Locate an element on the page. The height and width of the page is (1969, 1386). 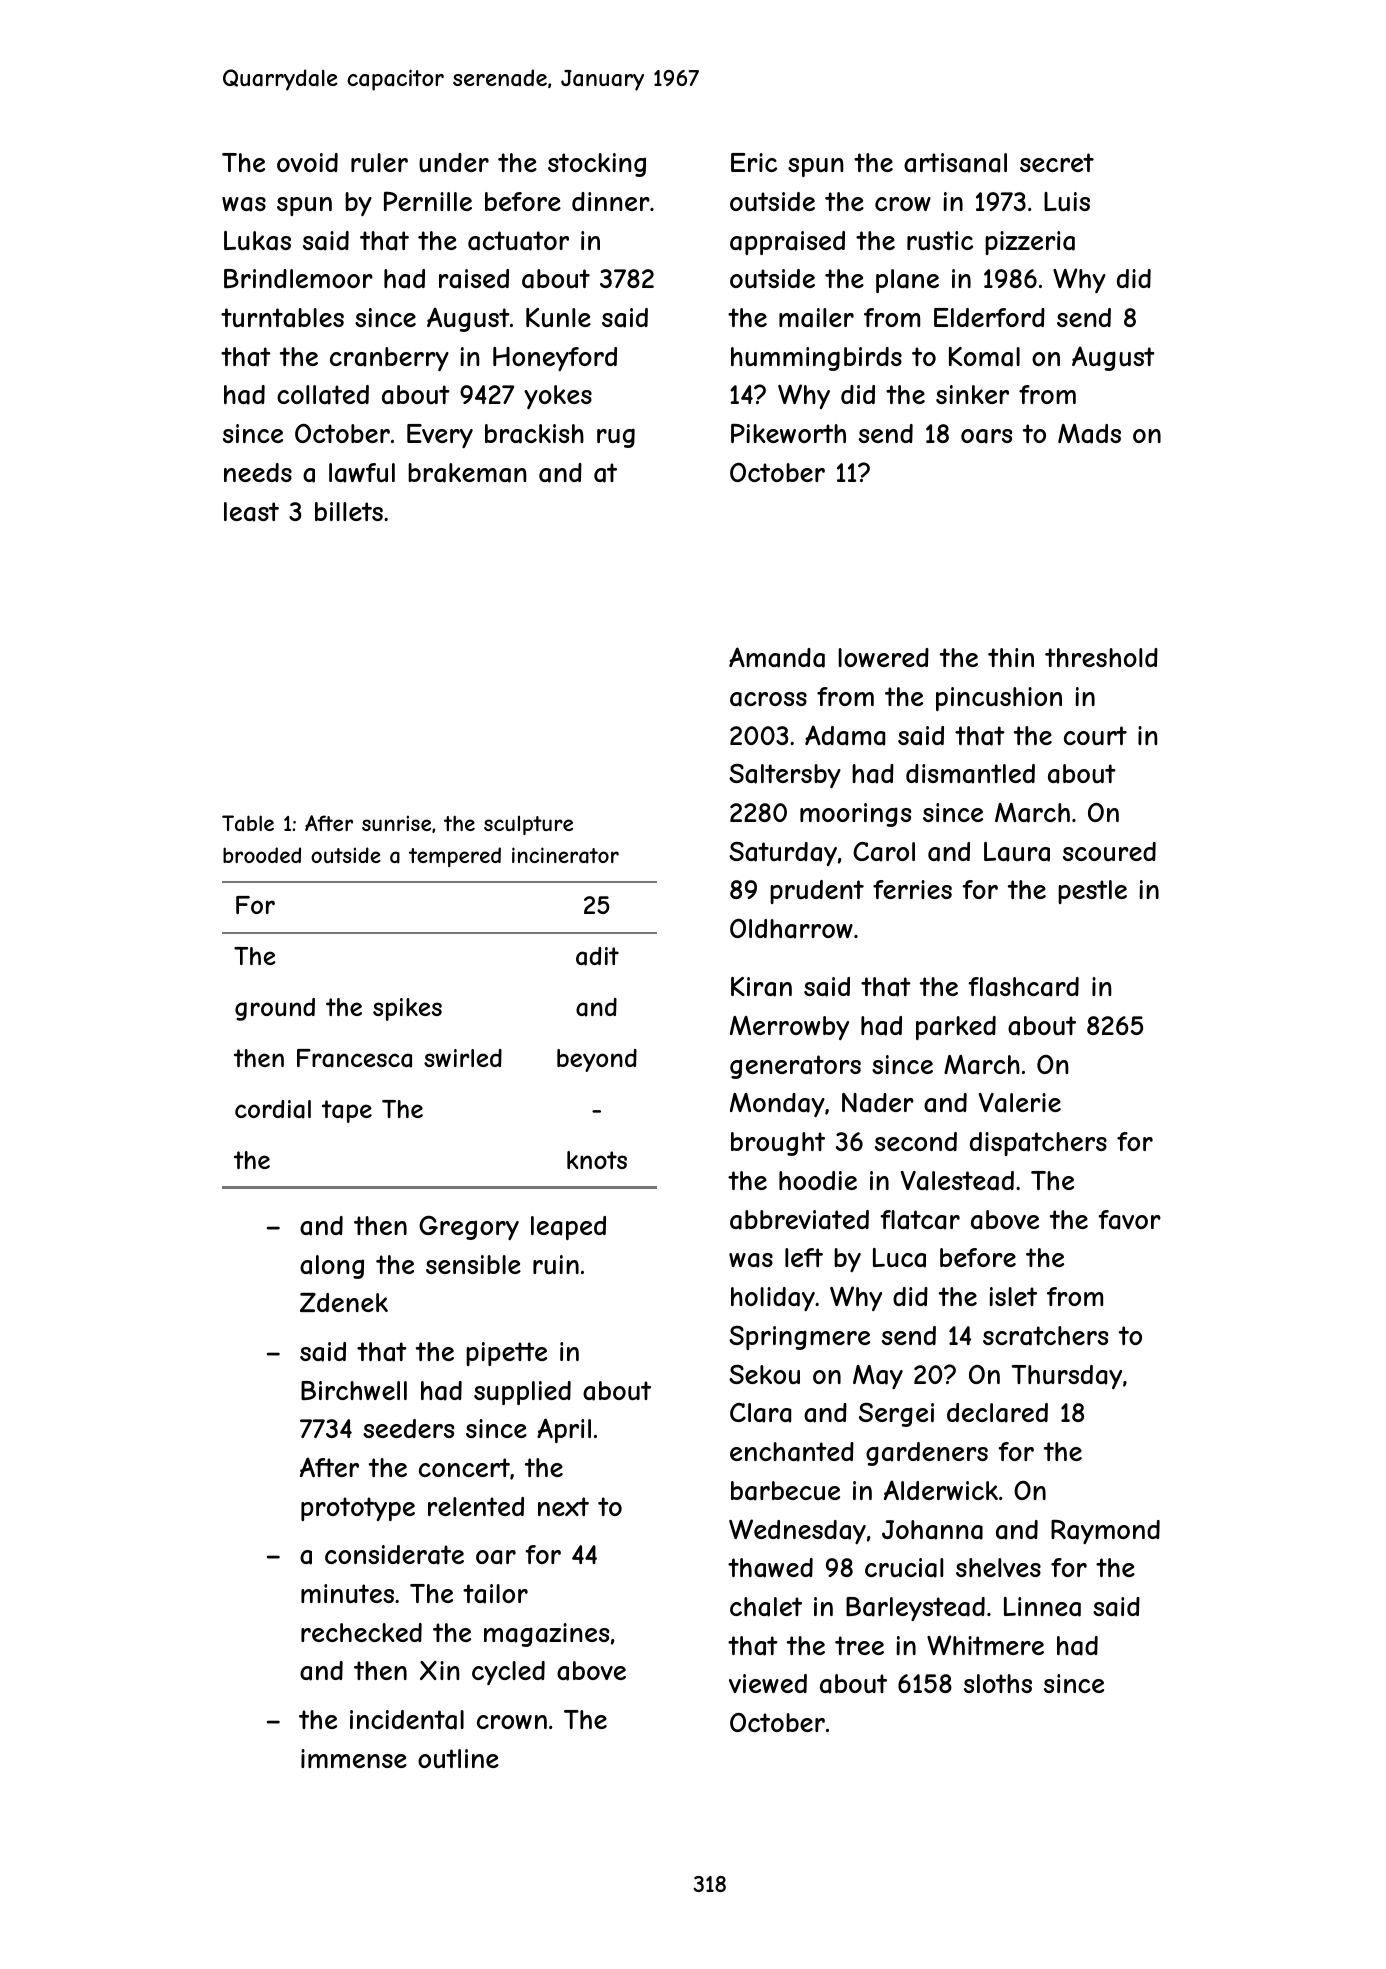
favor is located at coordinates (1129, 1220).
